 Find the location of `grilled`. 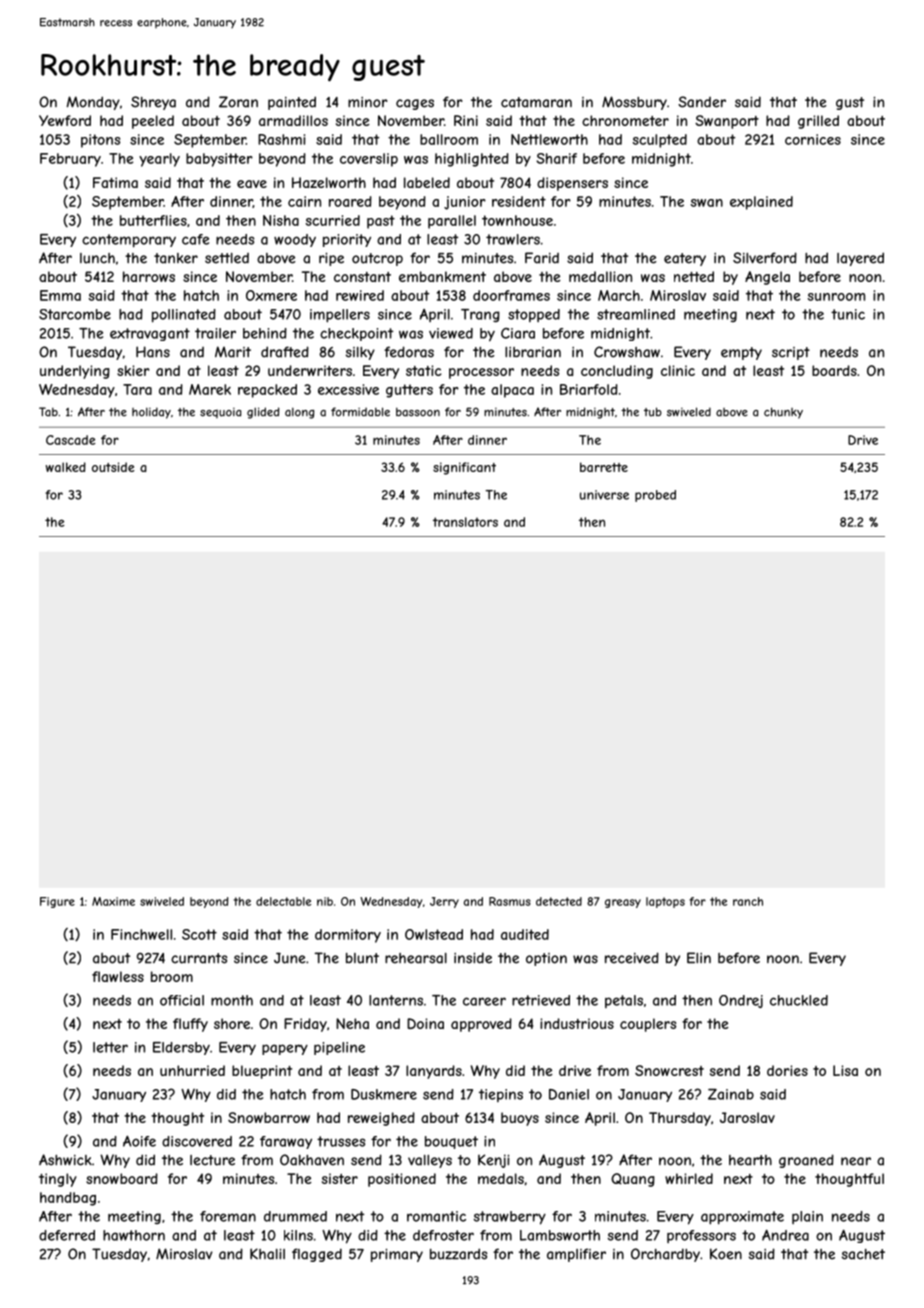

grilled is located at coordinates (818, 122).
